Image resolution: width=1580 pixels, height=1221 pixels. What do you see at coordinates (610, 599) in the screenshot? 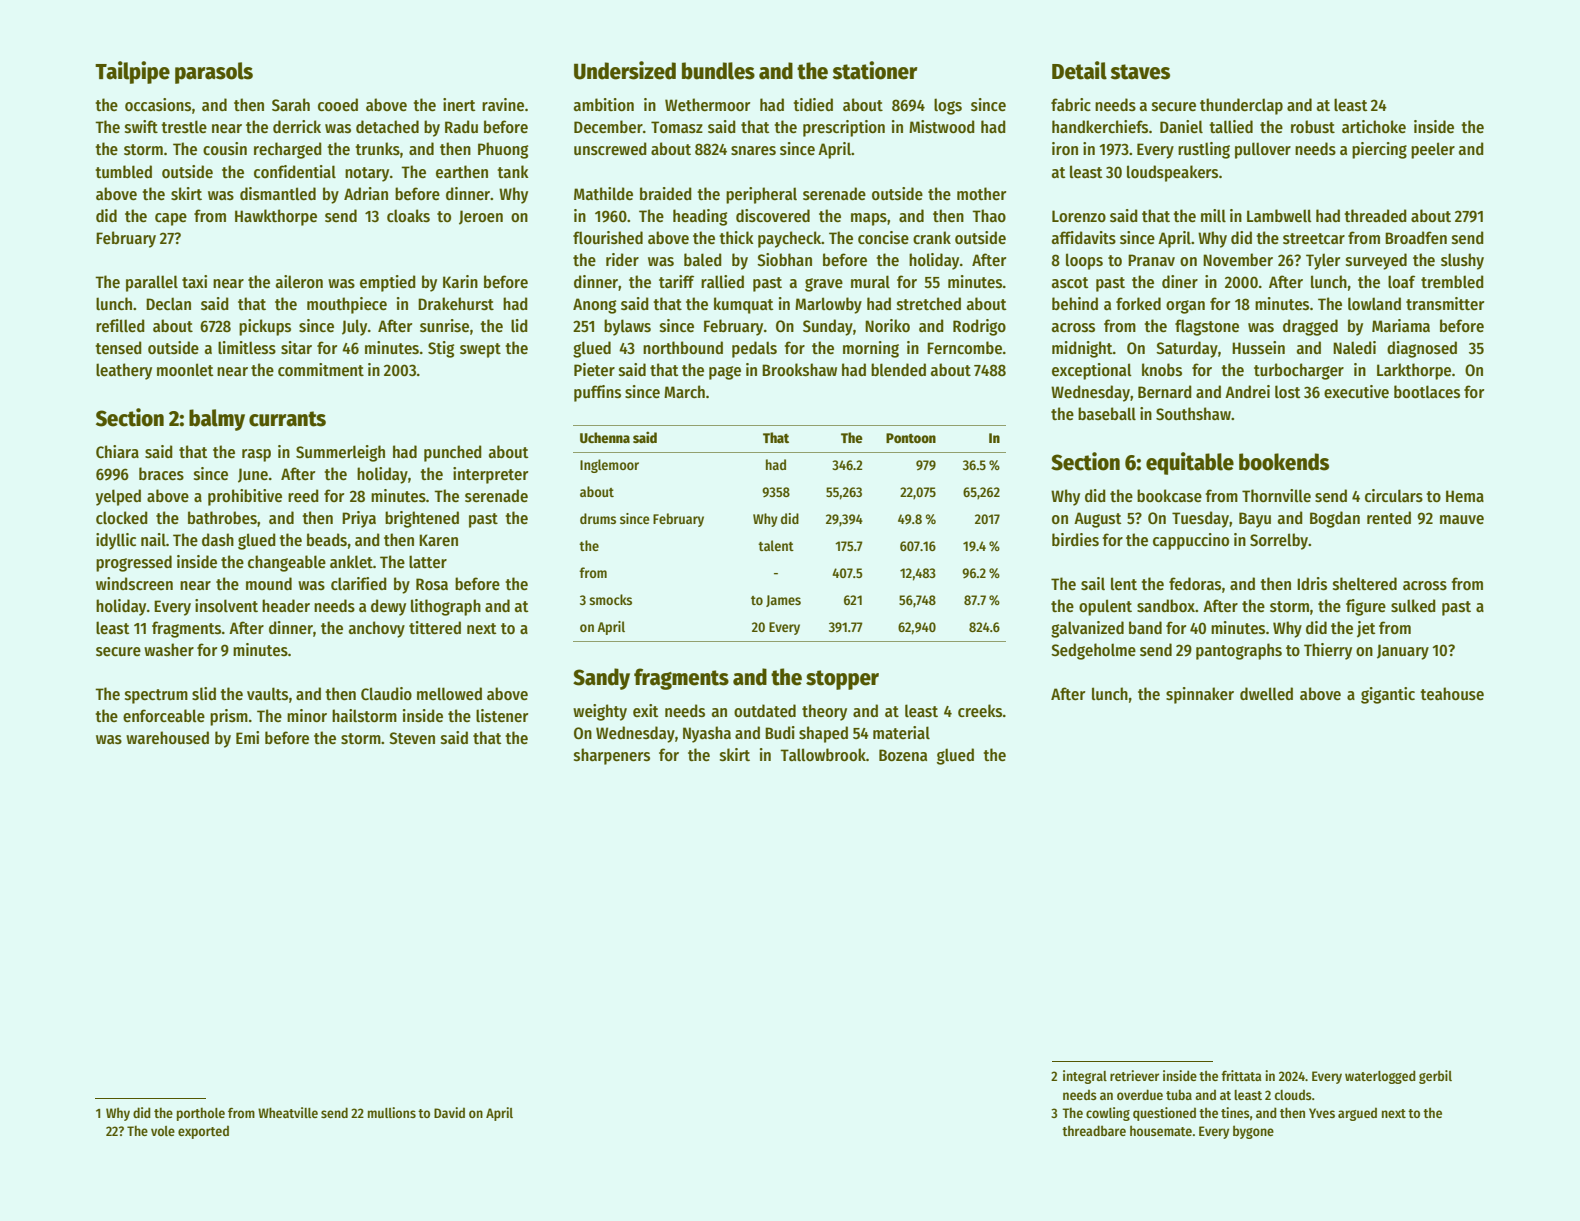
I see `smocks` at bounding box center [610, 599].
